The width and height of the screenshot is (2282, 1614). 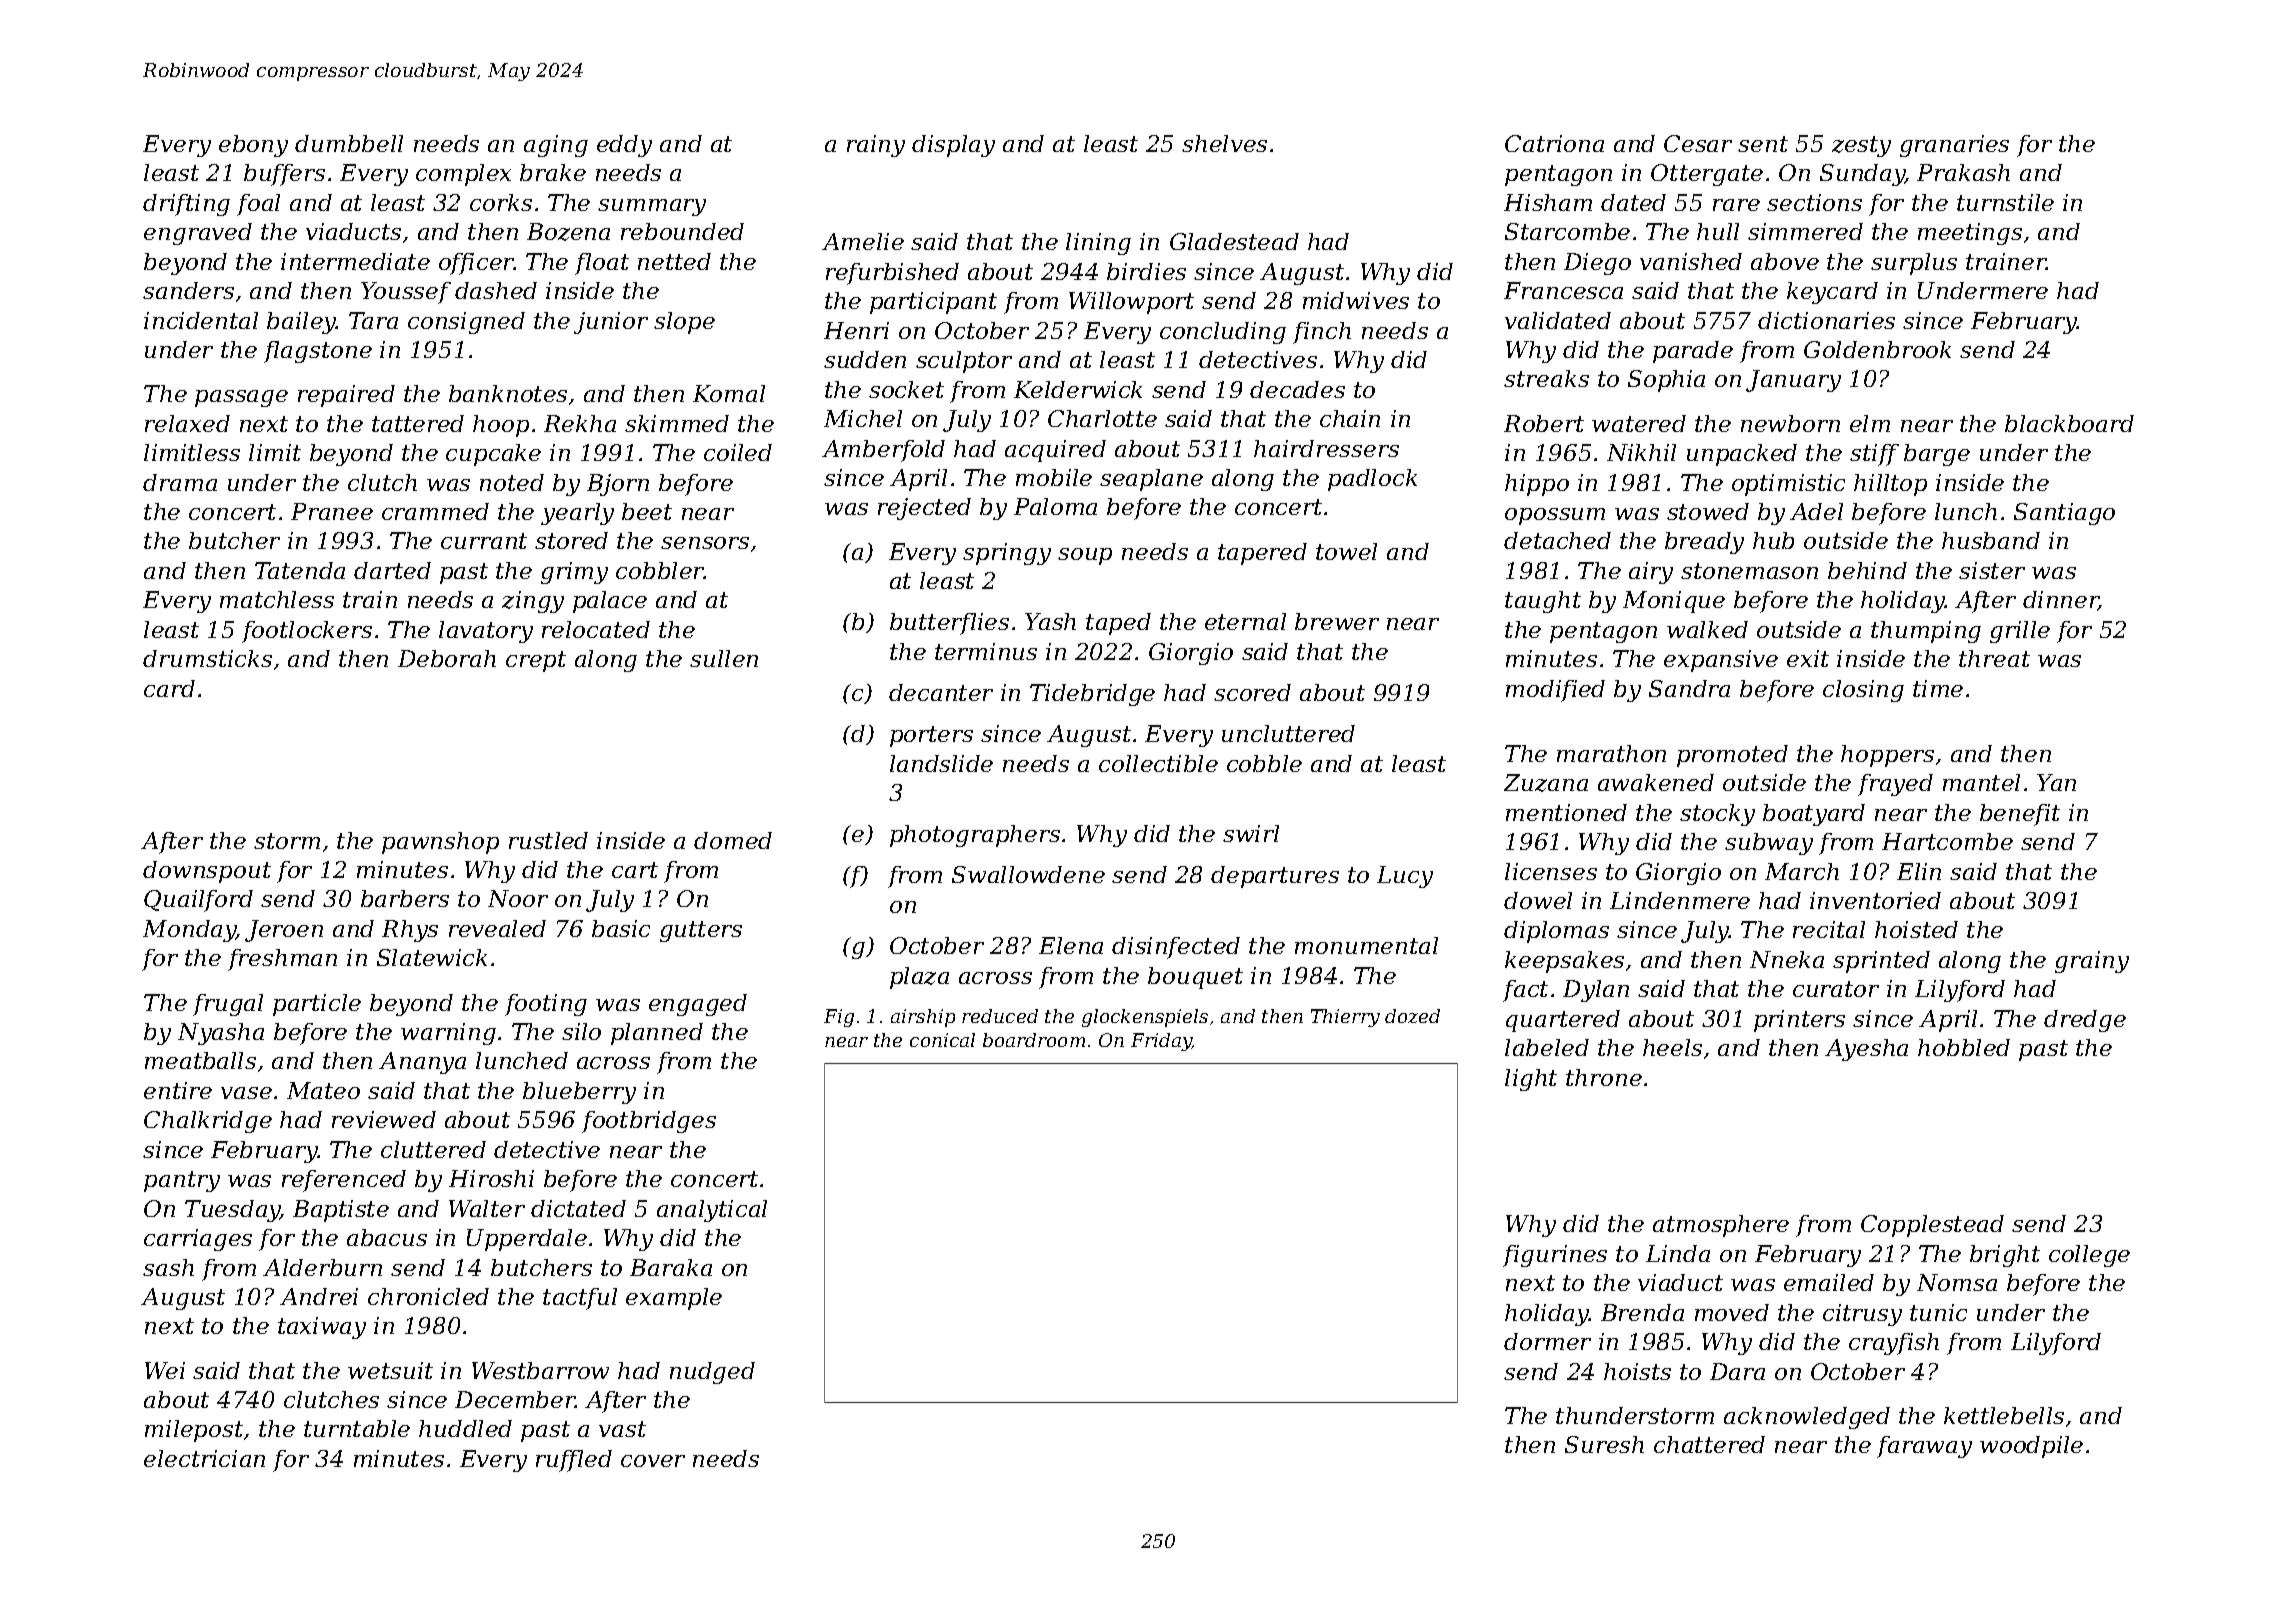 I want to click on Catriona, so click(x=1554, y=143).
